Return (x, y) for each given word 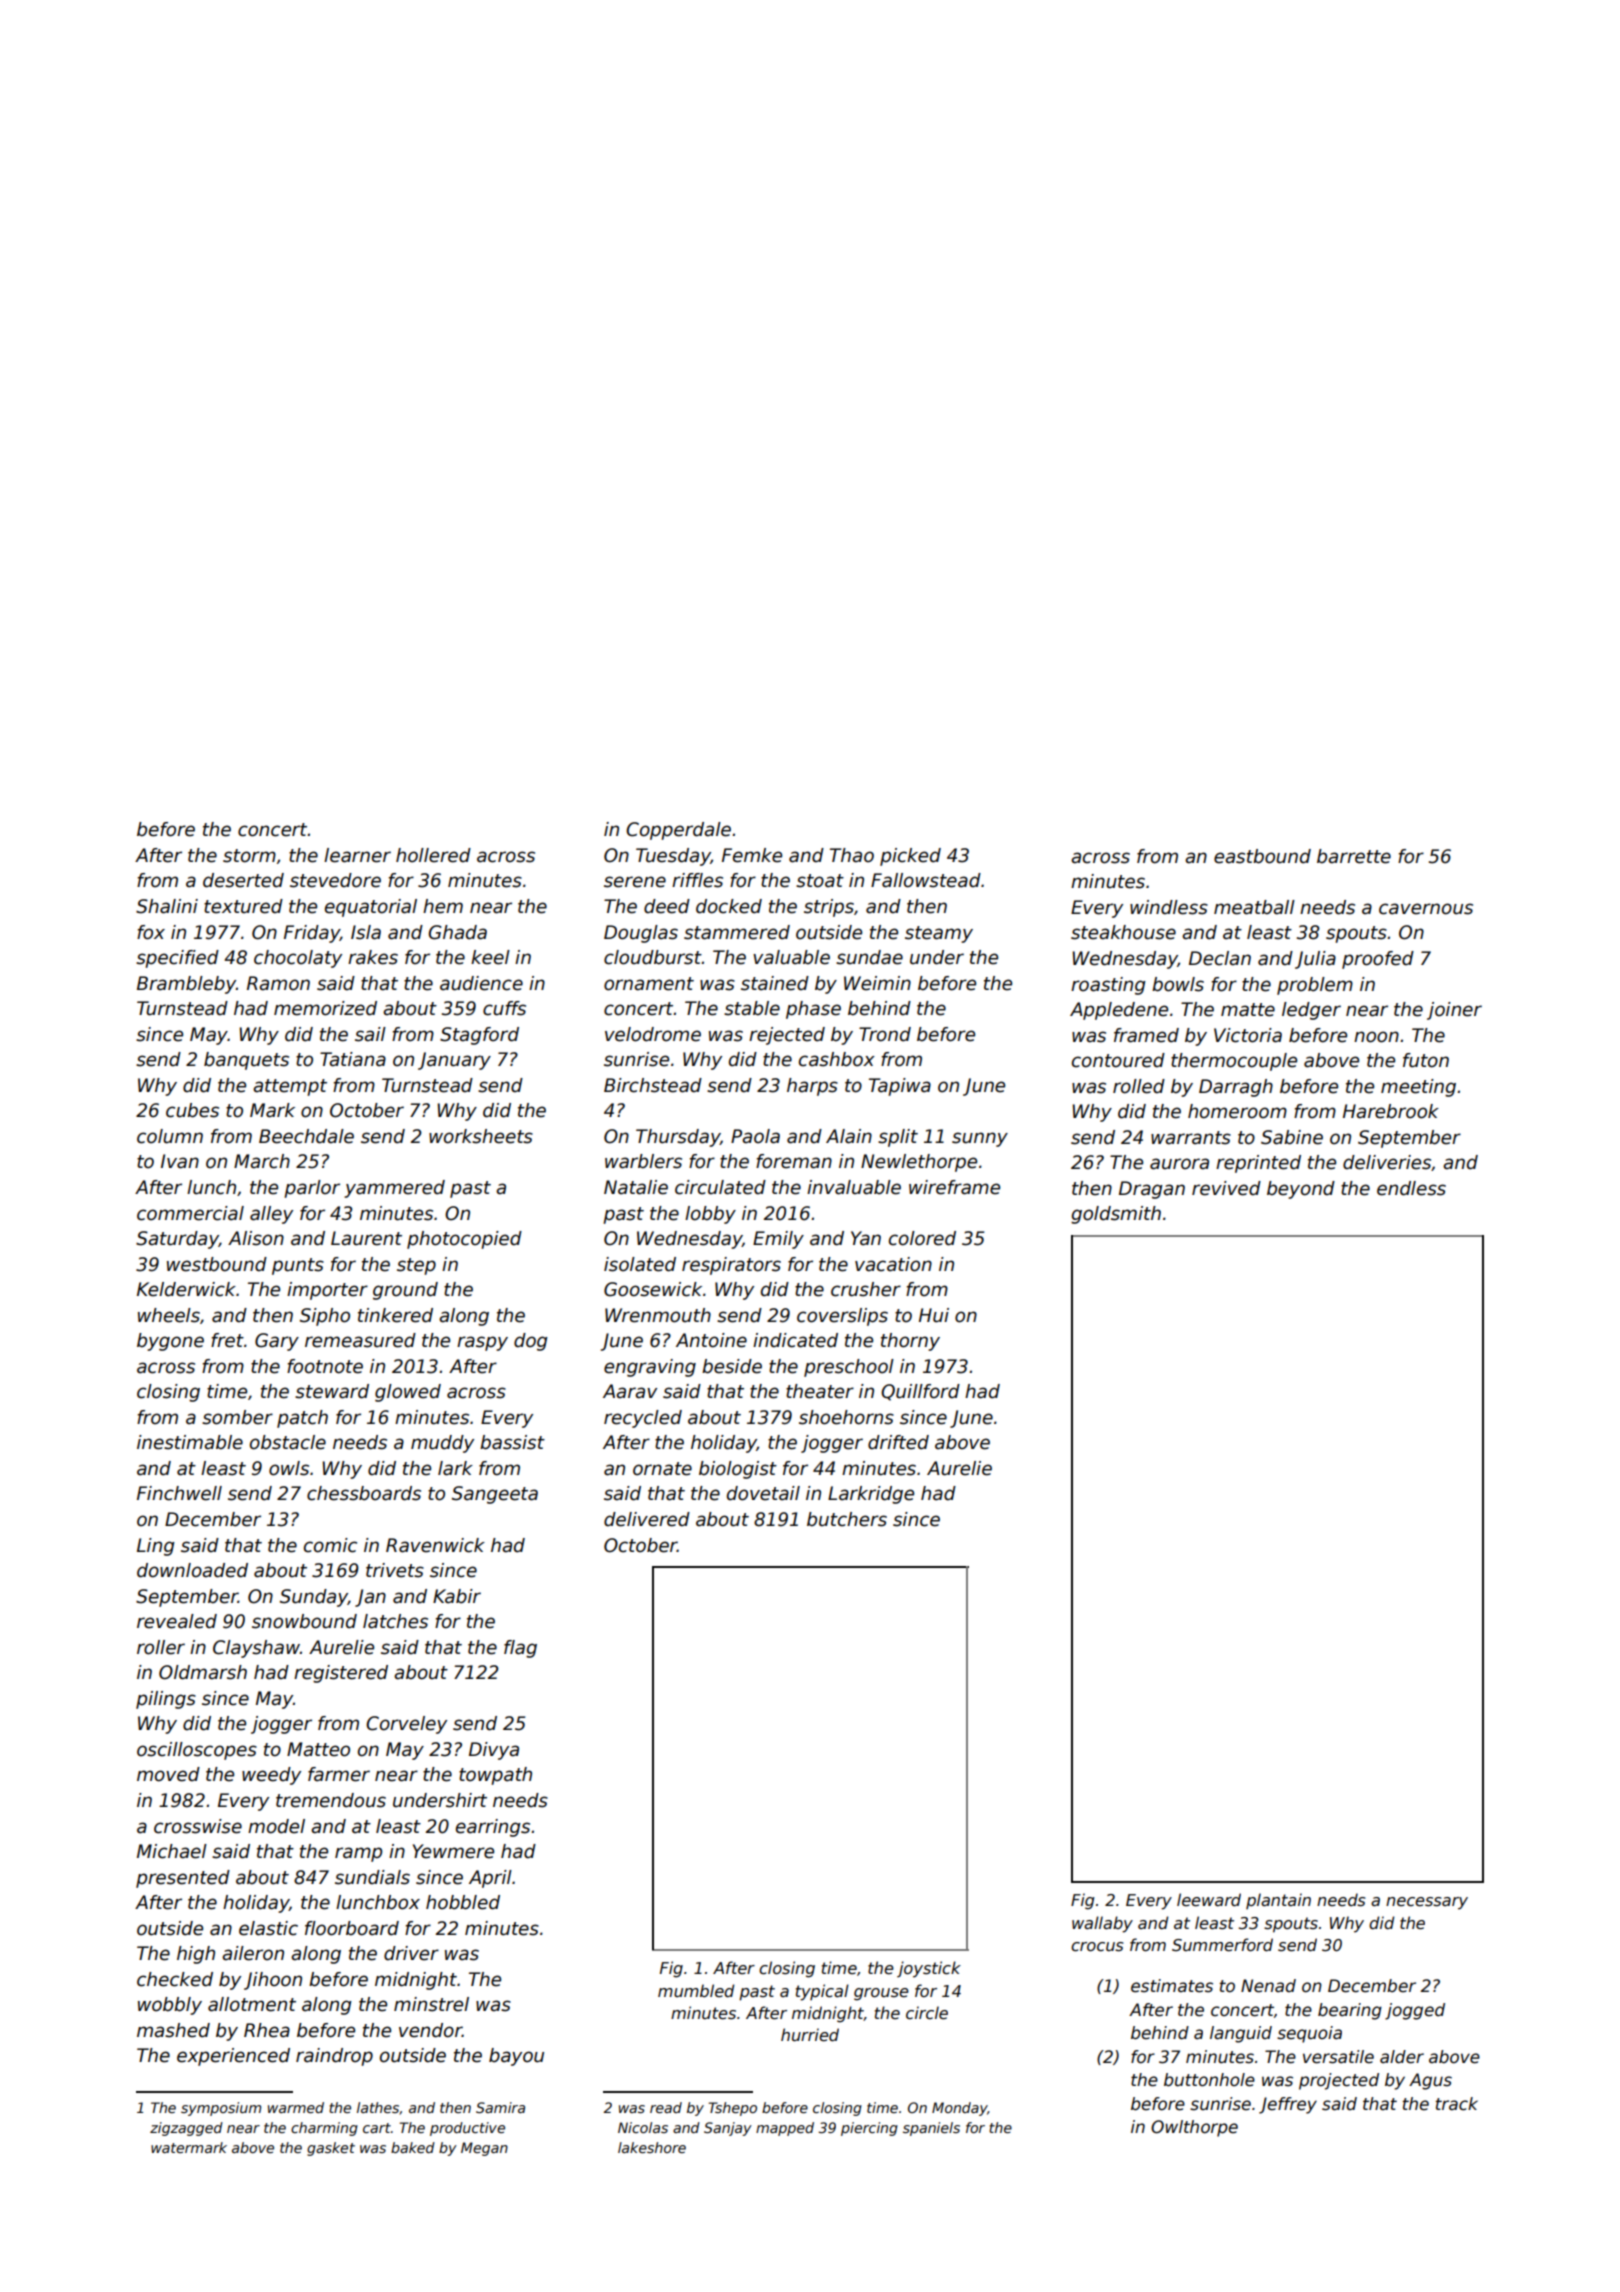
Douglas (641, 934)
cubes (192, 1110)
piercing (869, 2129)
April (490, 1879)
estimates (1172, 1986)
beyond (1301, 1190)
